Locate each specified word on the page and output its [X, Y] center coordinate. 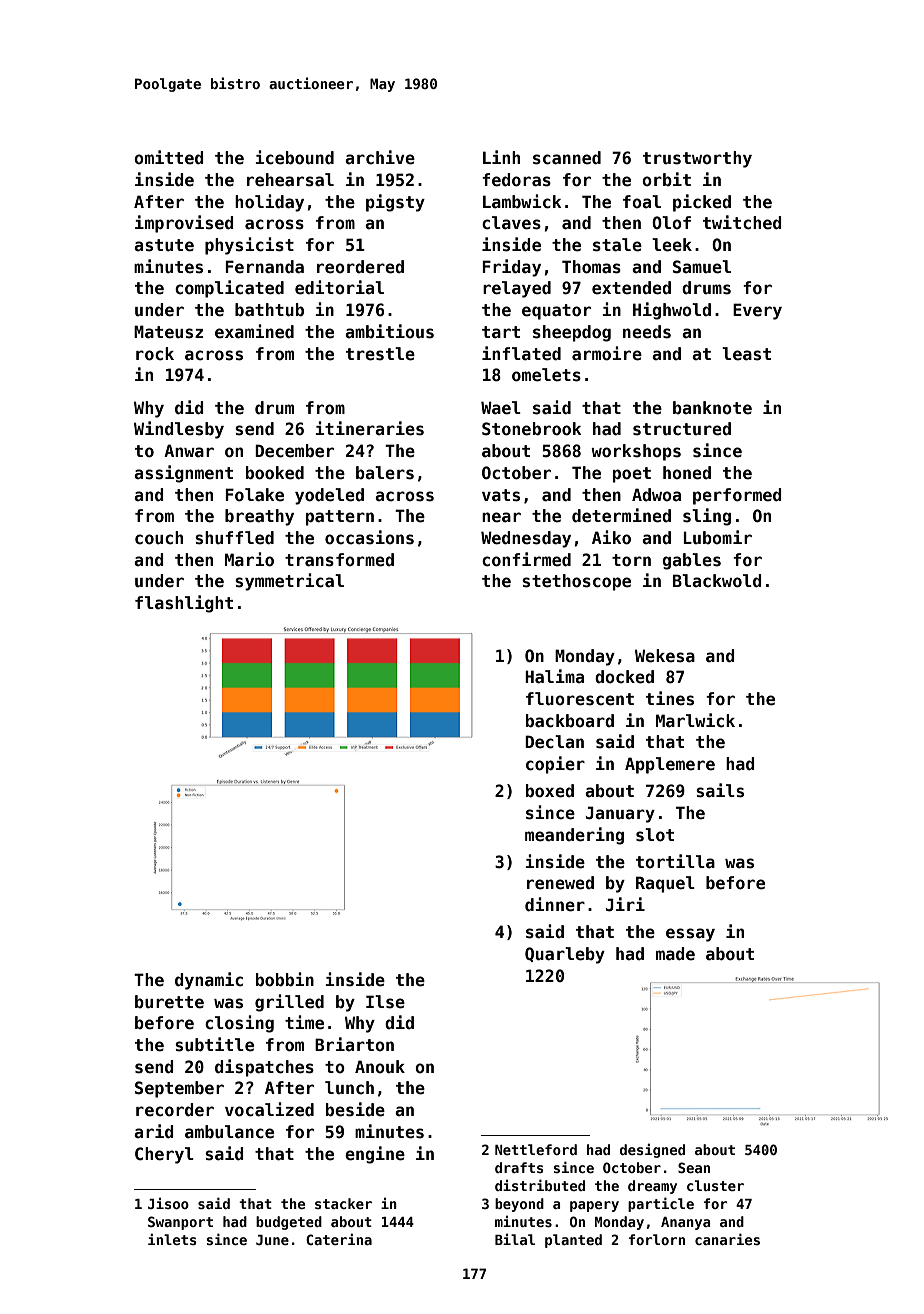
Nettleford [536, 1149]
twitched [742, 222]
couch [159, 538]
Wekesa [665, 656]
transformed [339, 560]
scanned [567, 158]
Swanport [180, 1223]
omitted [168, 157]
